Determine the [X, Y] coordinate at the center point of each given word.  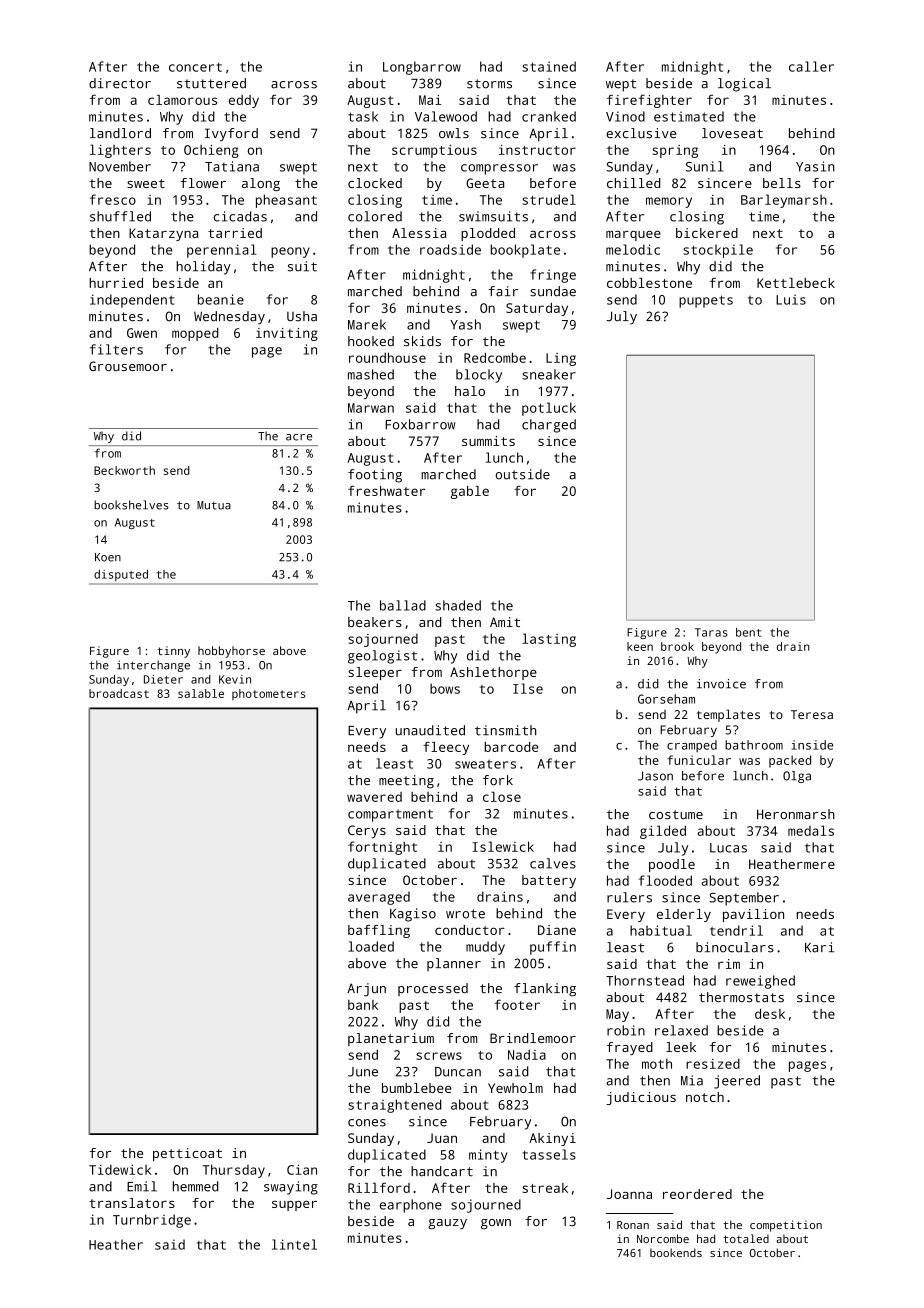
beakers [375, 622]
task [363, 116]
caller [811, 66]
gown [496, 1224]
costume [676, 814]
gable [470, 492]
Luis [791, 299]
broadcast [119, 693]
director [120, 83]
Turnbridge [152, 1221]
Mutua [214, 505]
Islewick [503, 846]
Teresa [812, 714]
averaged [379, 898]
